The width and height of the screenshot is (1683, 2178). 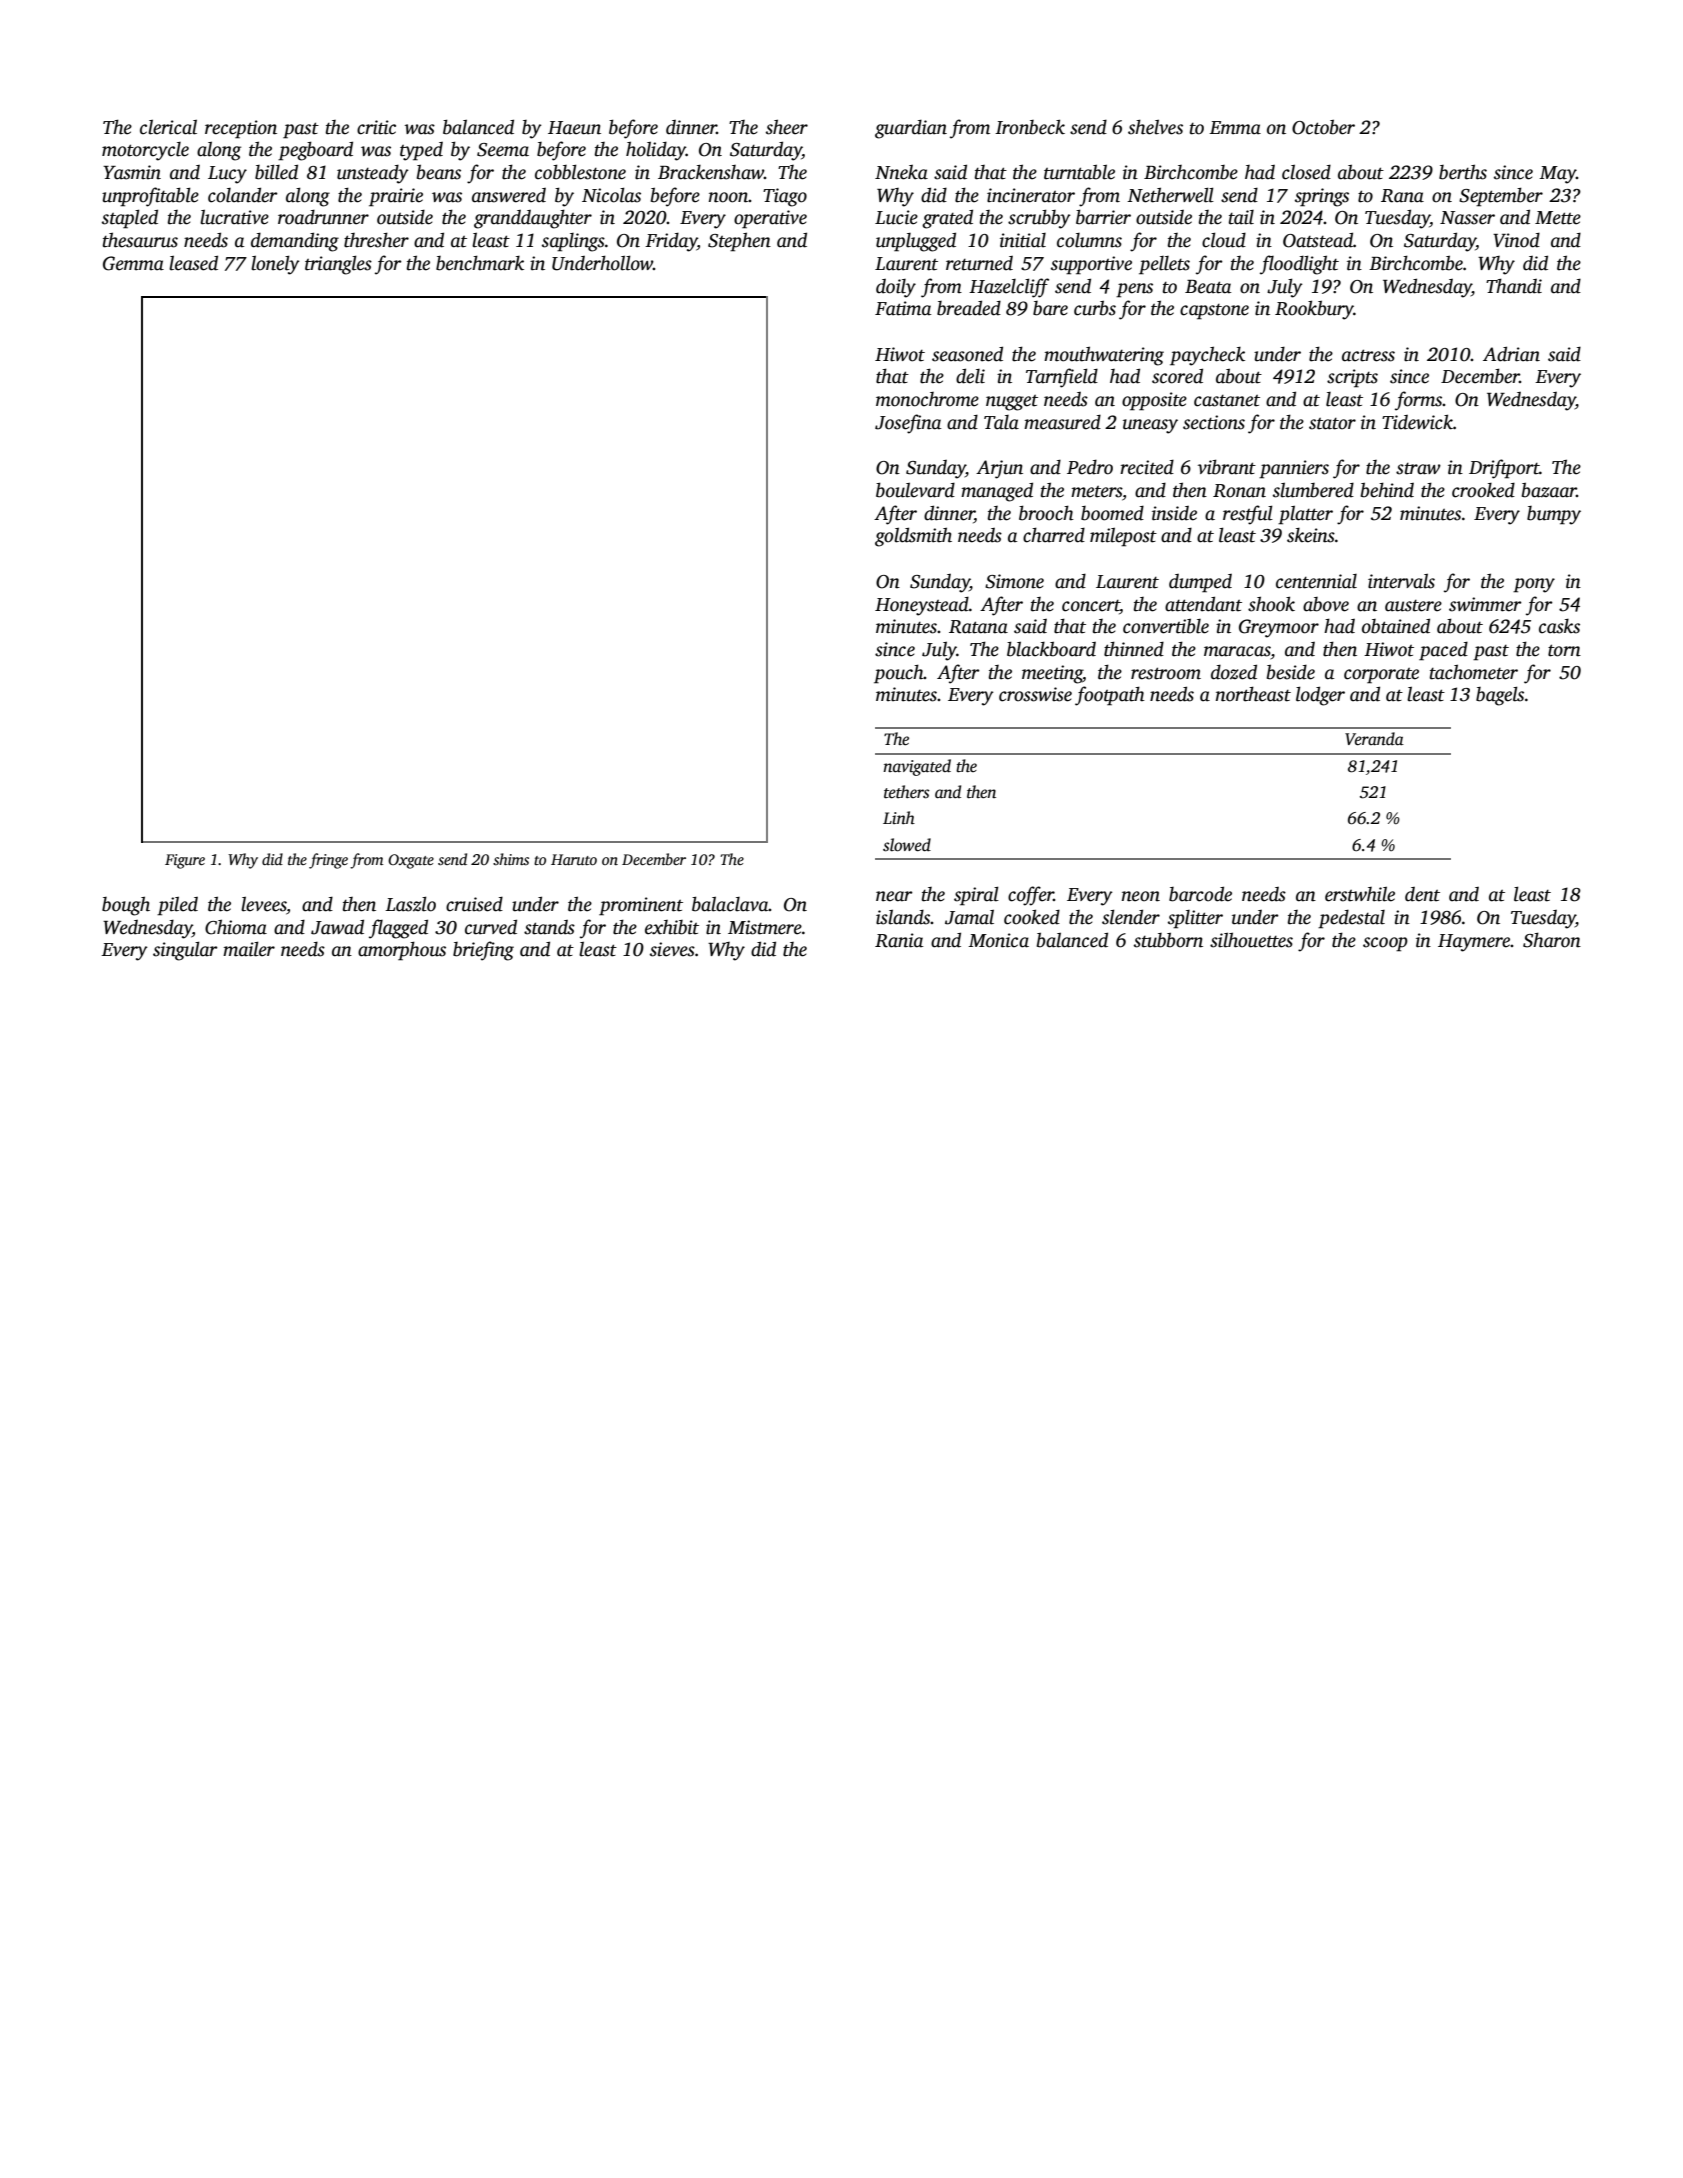 I want to click on spiral, so click(x=976, y=896).
